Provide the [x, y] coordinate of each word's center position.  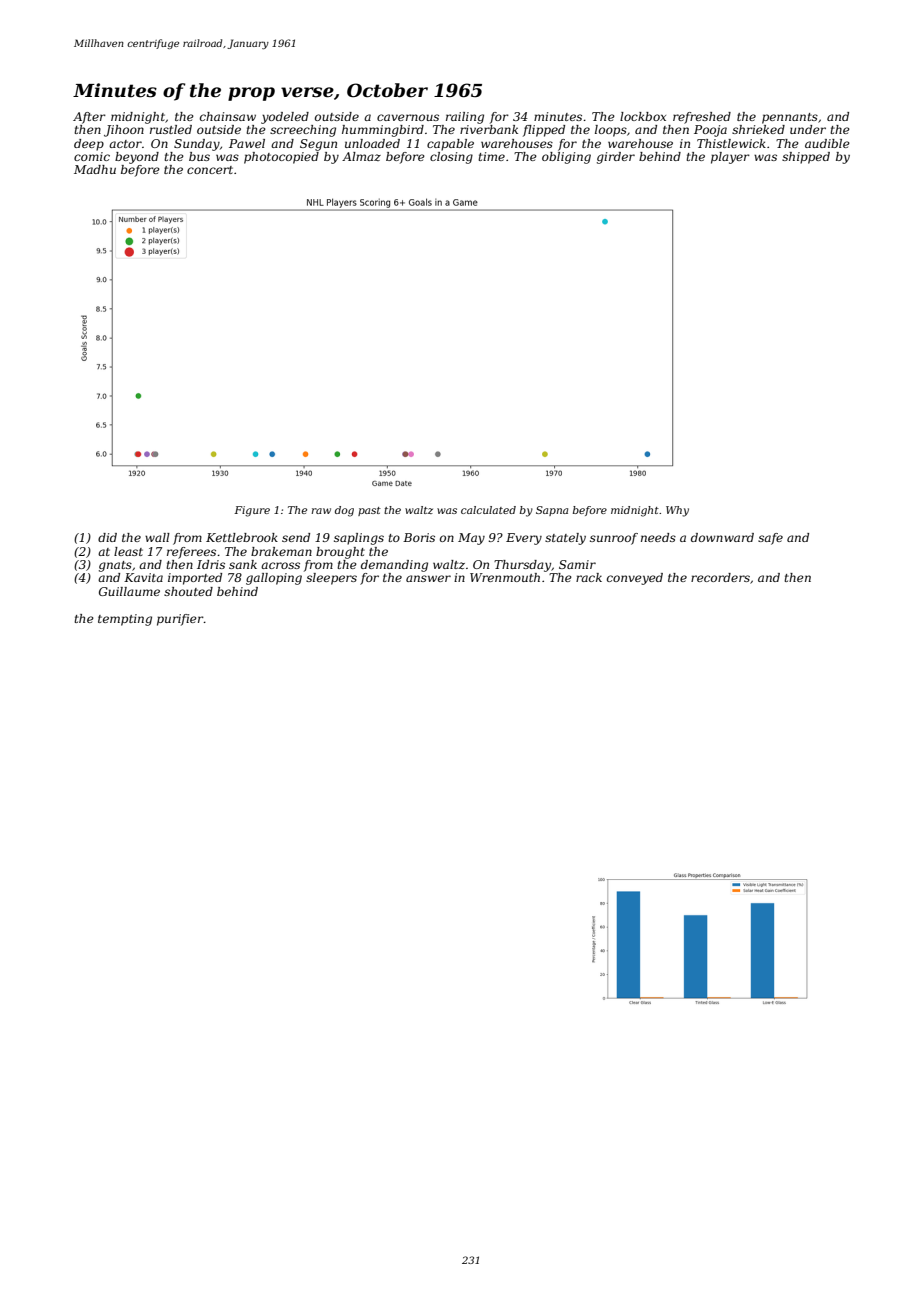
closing [451, 158]
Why [677, 511]
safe [770, 539]
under [808, 129]
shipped [806, 158]
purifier [180, 620]
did [107, 537]
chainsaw [228, 116]
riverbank [489, 129]
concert [210, 170]
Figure [252, 511]
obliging [566, 158]
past [369, 511]
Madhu [95, 169]
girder [616, 158]
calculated [488, 510]
